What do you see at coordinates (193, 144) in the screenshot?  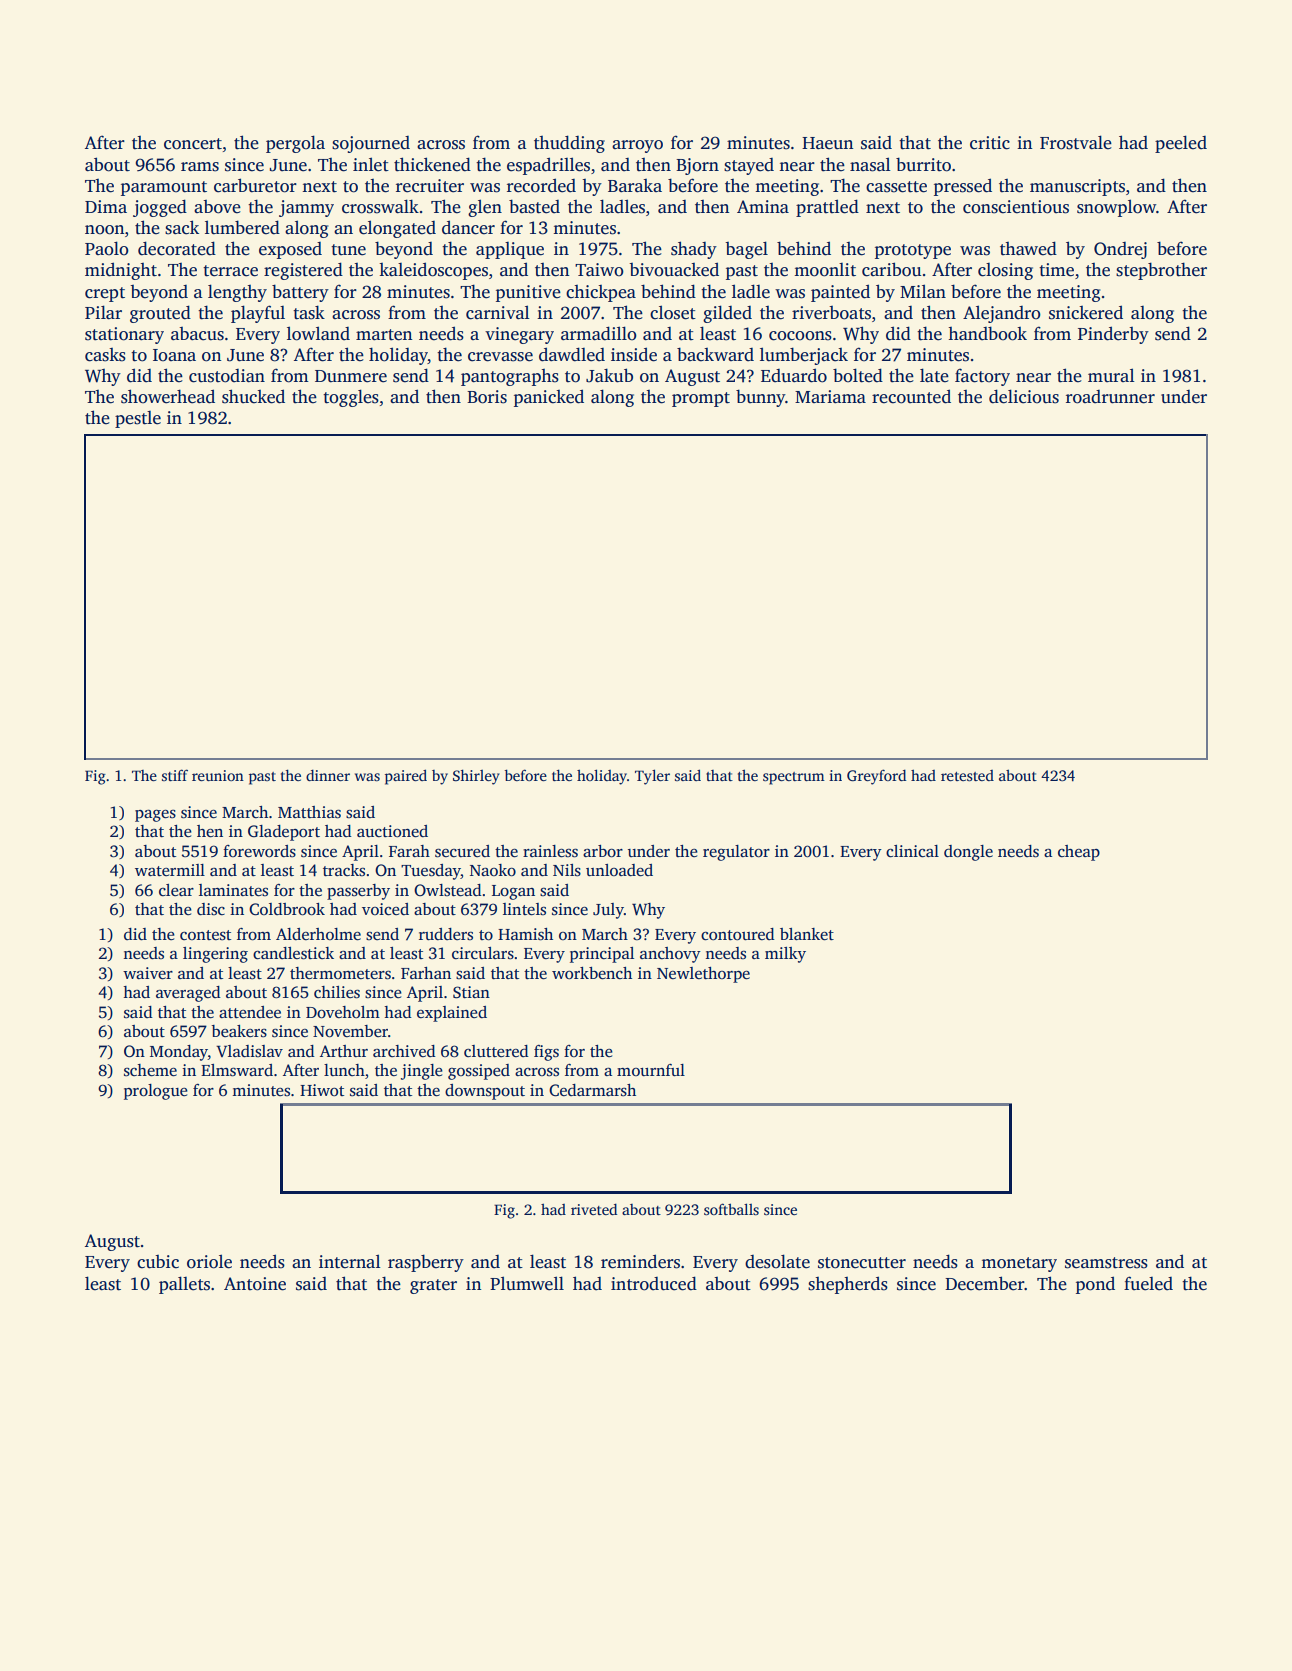 I see `concert` at bounding box center [193, 144].
